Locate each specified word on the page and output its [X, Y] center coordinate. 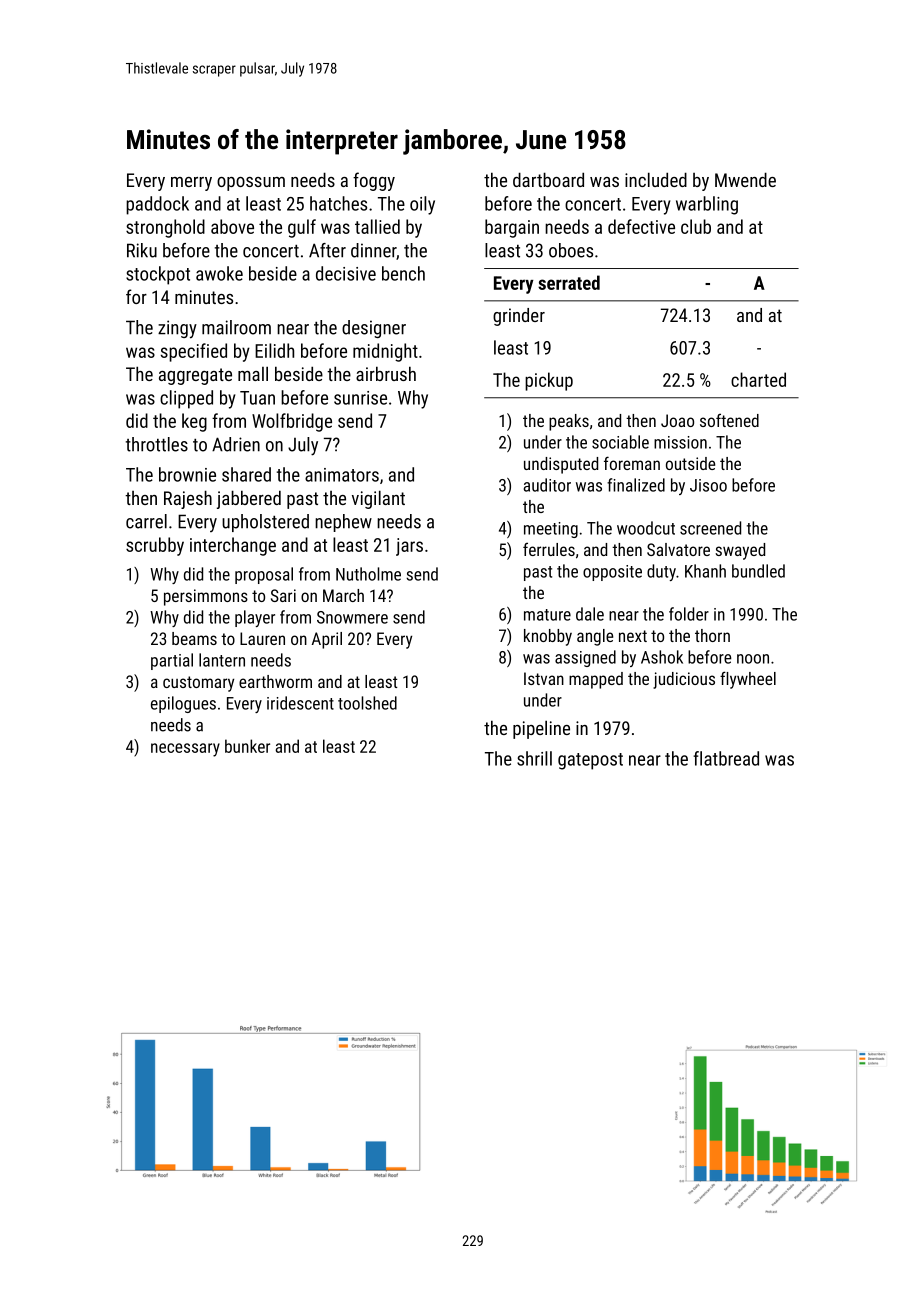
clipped [186, 399]
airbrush [386, 373]
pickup [549, 381]
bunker [247, 746]
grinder [519, 317]
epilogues [183, 704]
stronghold [165, 228]
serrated [569, 282]
